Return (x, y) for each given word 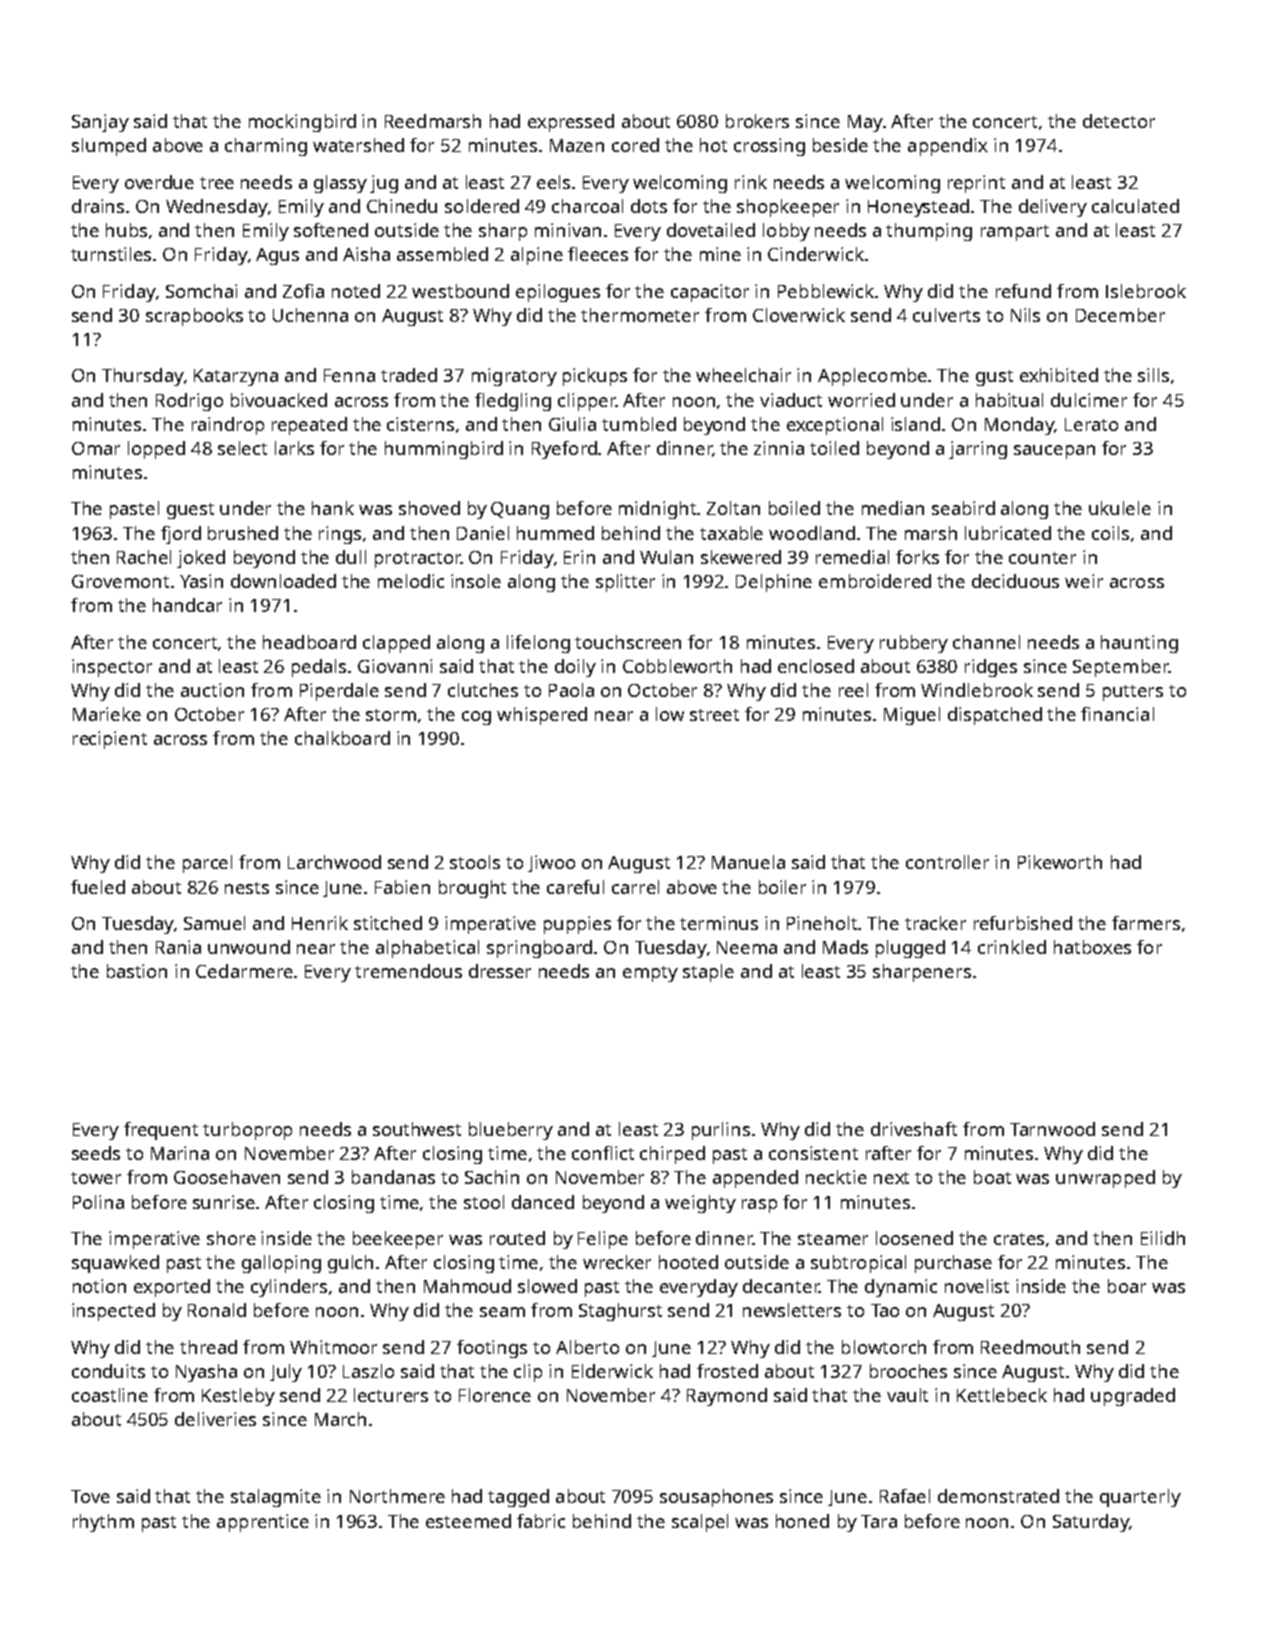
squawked (115, 1264)
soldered (482, 206)
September (1121, 668)
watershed (358, 145)
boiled (794, 508)
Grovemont (120, 581)
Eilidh (1163, 1238)
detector (1119, 121)
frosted (727, 1371)
